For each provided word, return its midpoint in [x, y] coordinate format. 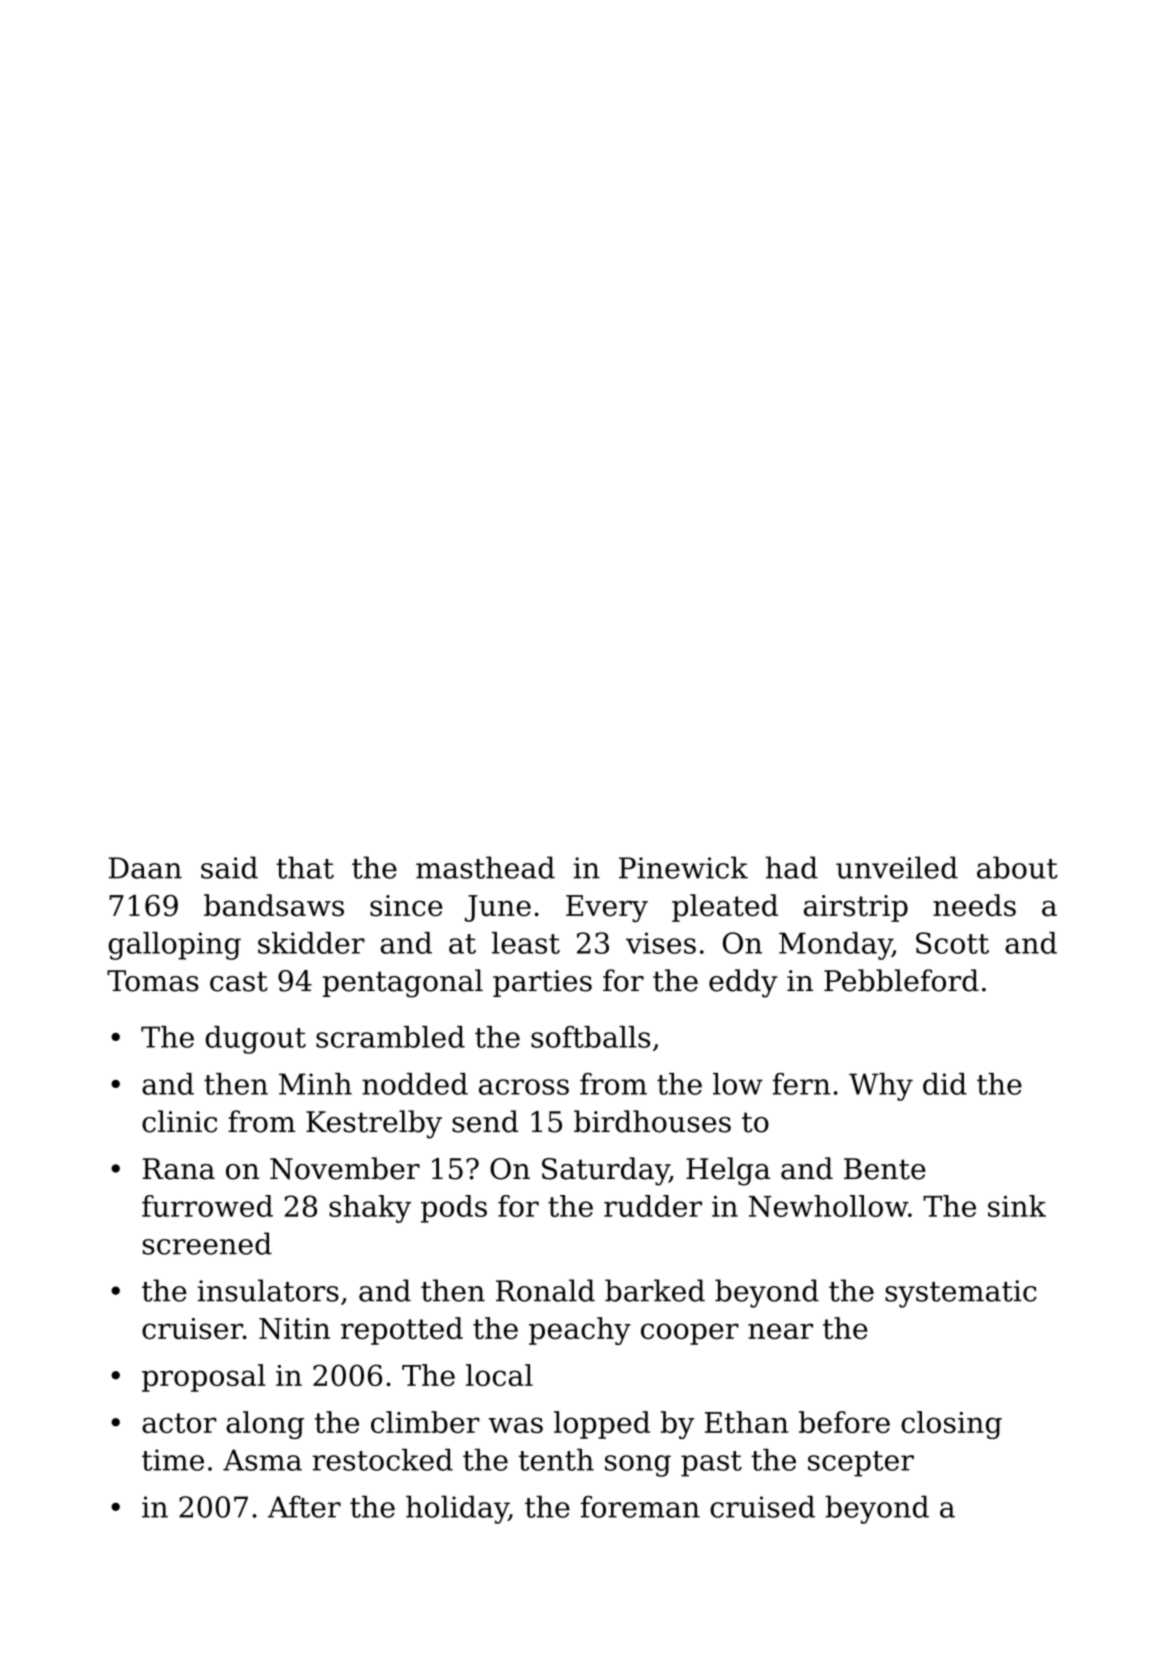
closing [951, 1425]
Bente [885, 1169]
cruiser [192, 1328]
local [499, 1375]
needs [974, 905]
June [498, 908]
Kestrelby [374, 1124]
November [345, 1168]
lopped [602, 1425]
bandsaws [274, 905]
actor [179, 1423]
